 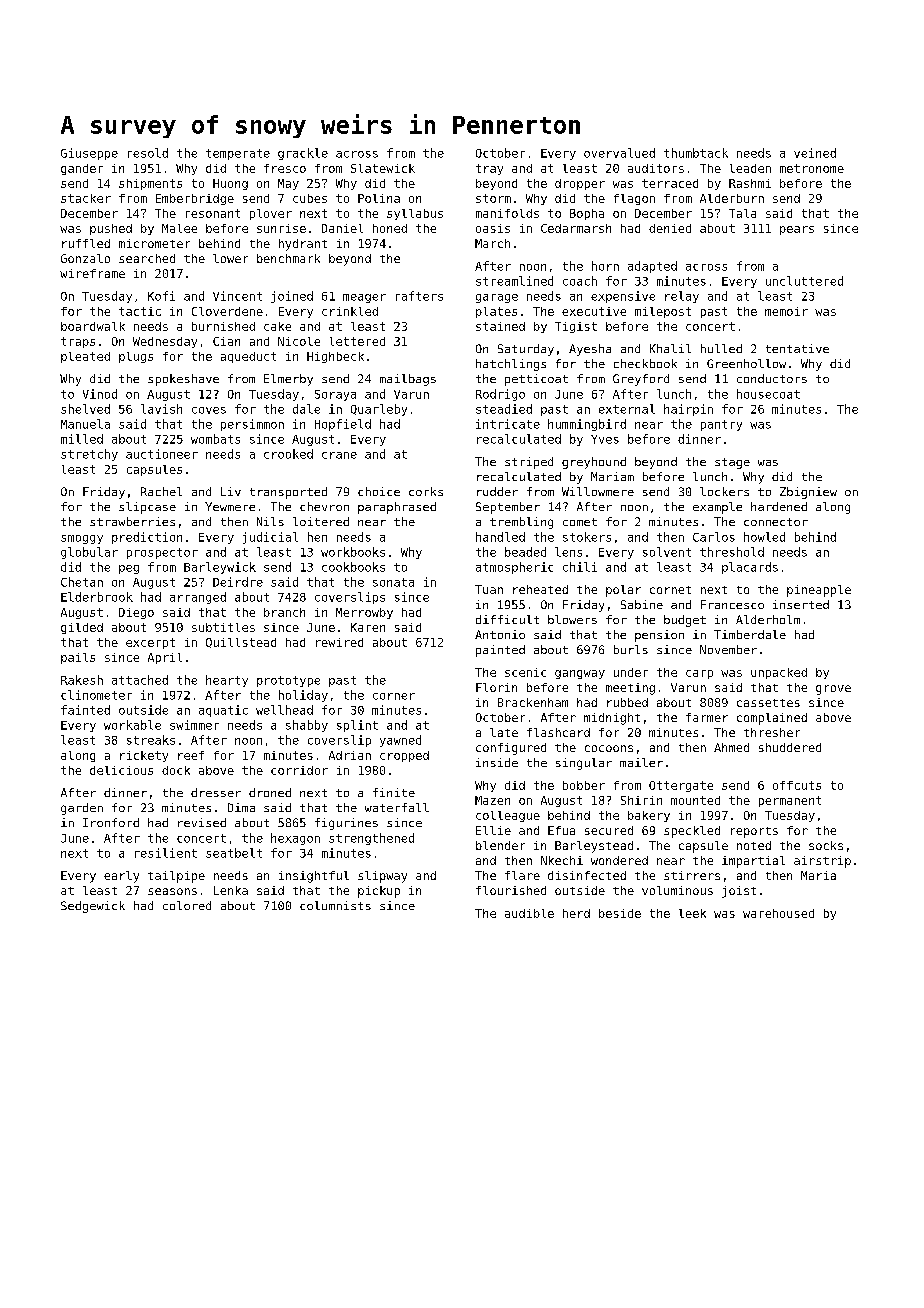 I want to click on handled, so click(x=500, y=537).
